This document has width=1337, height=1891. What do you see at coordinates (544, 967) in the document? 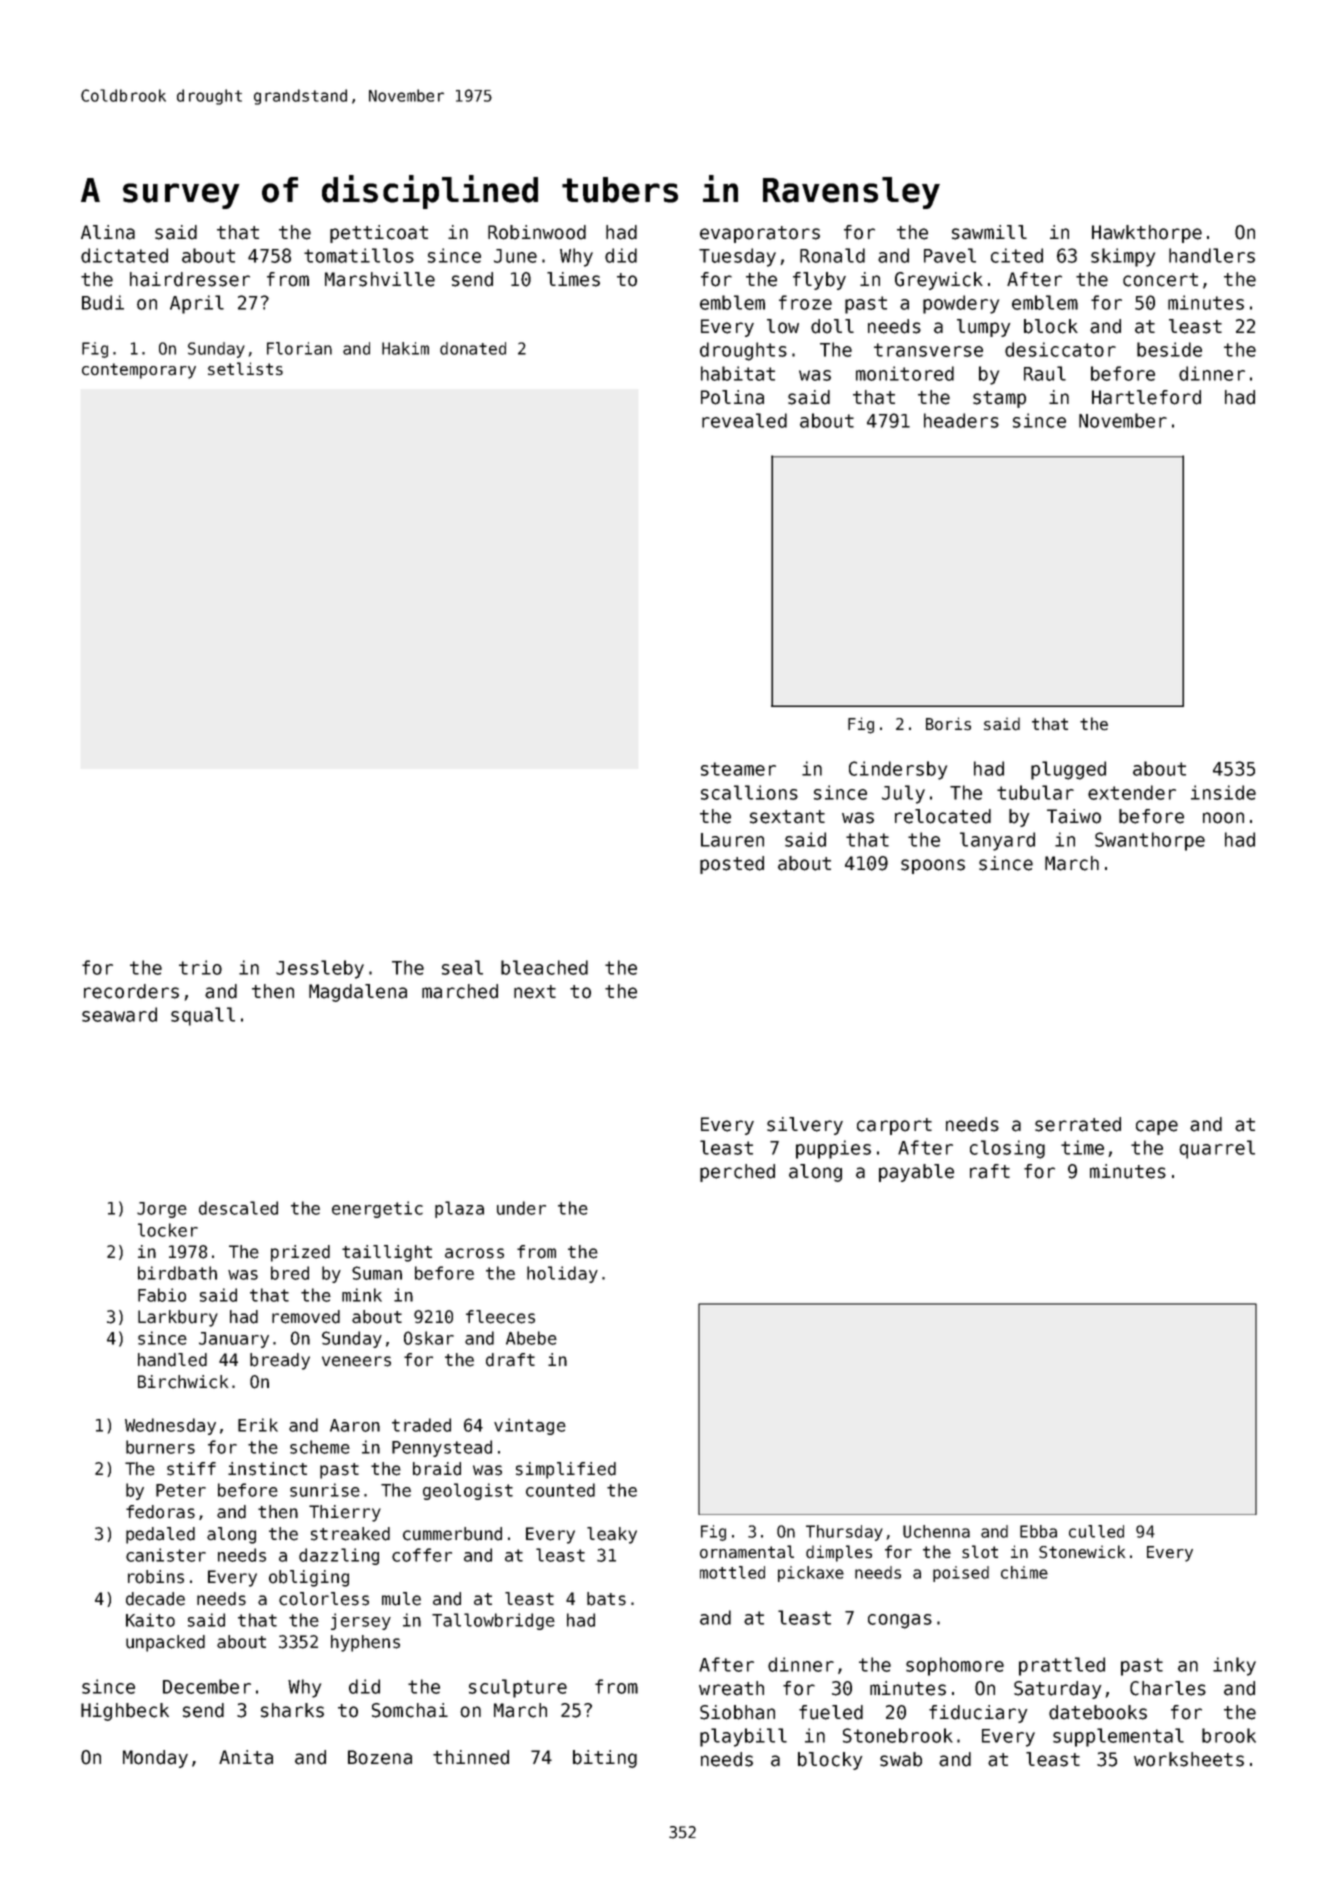
I see `bleached` at bounding box center [544, 967].
